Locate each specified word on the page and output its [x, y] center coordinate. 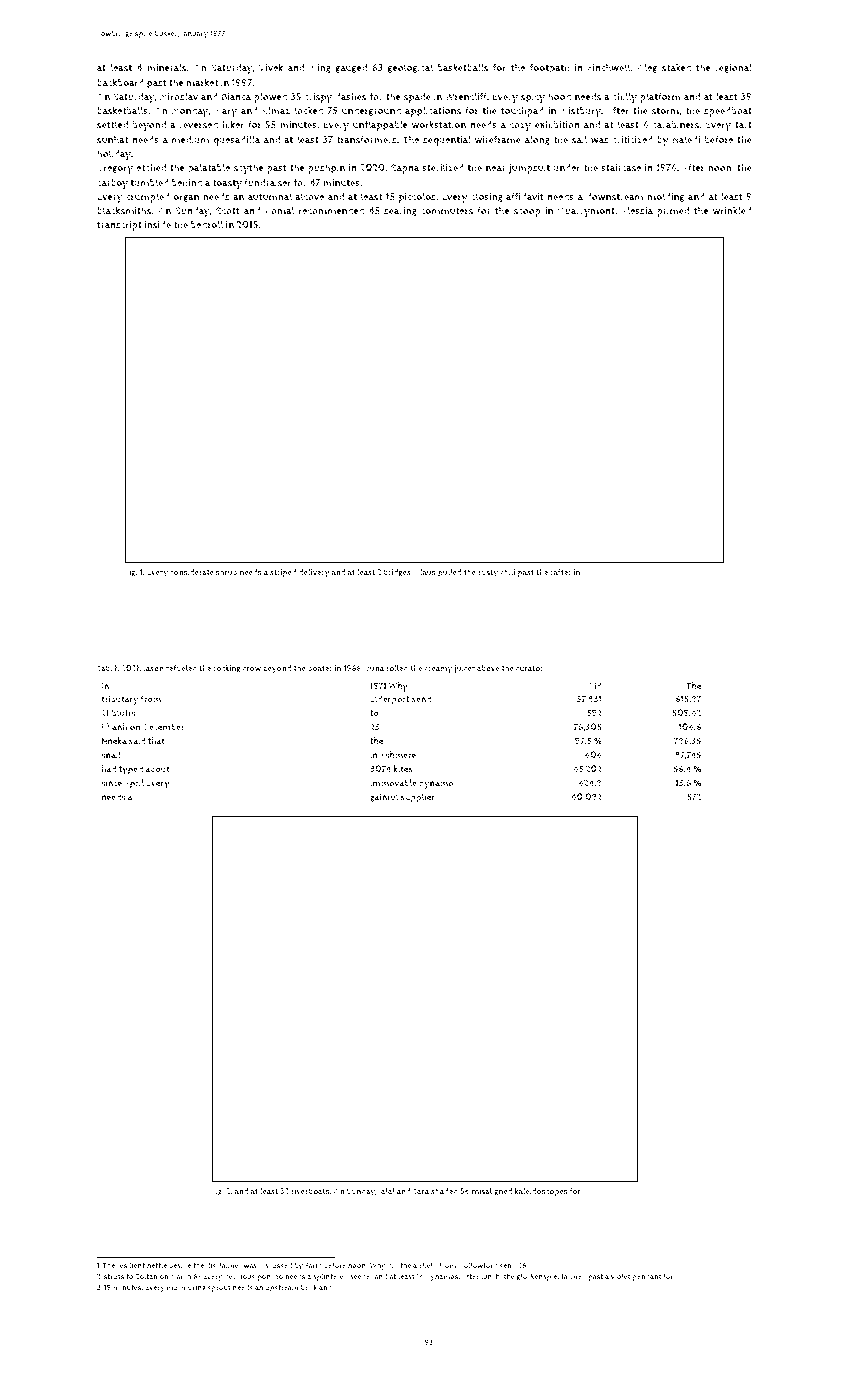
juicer [464, 669]
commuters [447, 211]
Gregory [115, 169]
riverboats [310, 1191]
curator [530, 669]
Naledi [686, 139]
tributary [120, 700]
